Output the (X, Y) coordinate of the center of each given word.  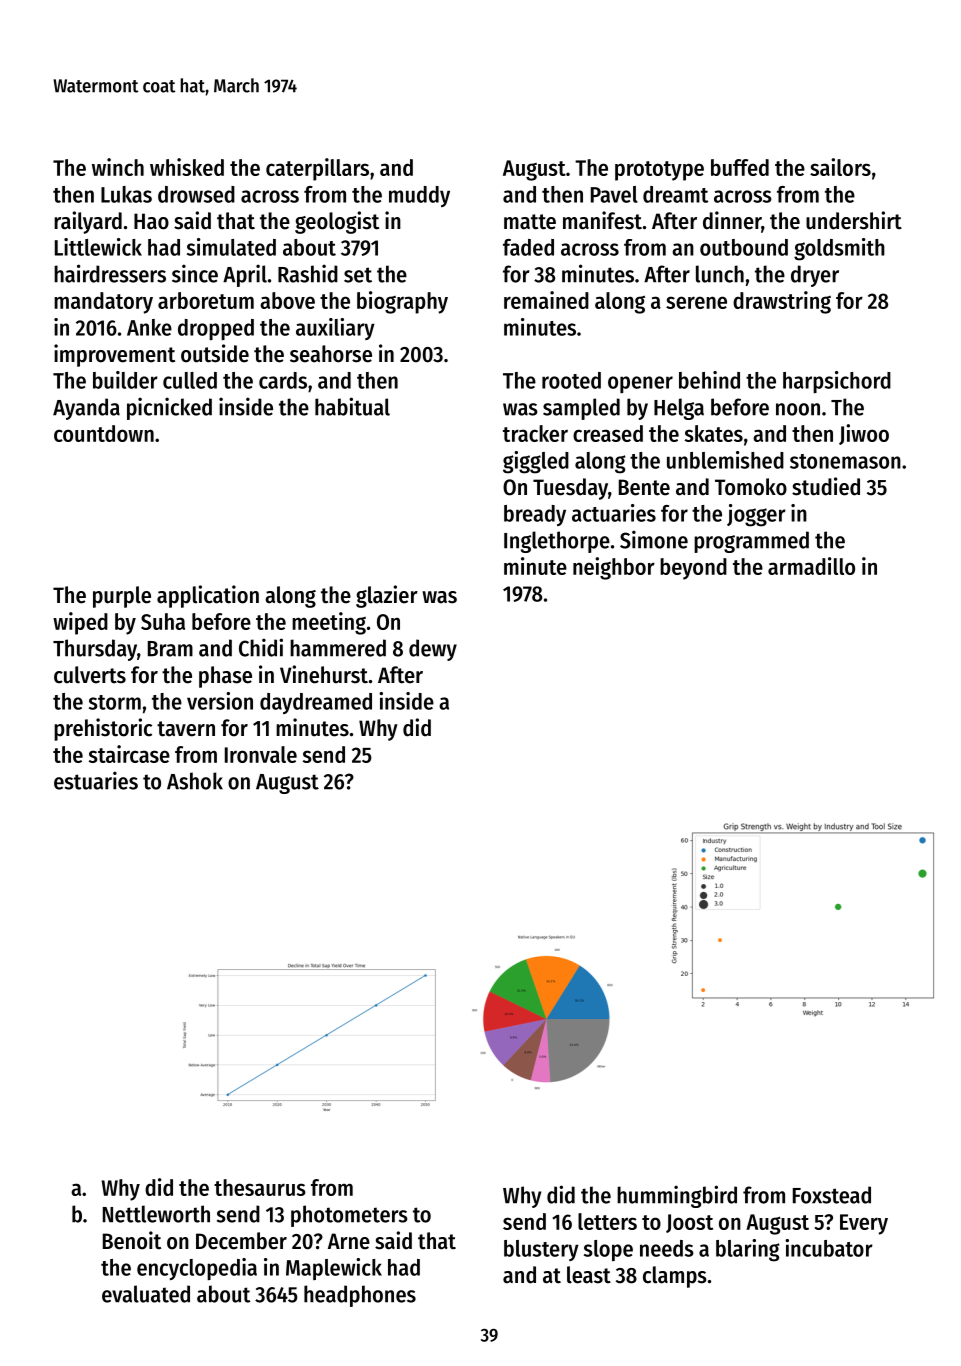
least (589, 1275)
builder (125, 380)
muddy (419, 196)
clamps (675, 1277)
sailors (840, 167)
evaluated (146, 1294)
